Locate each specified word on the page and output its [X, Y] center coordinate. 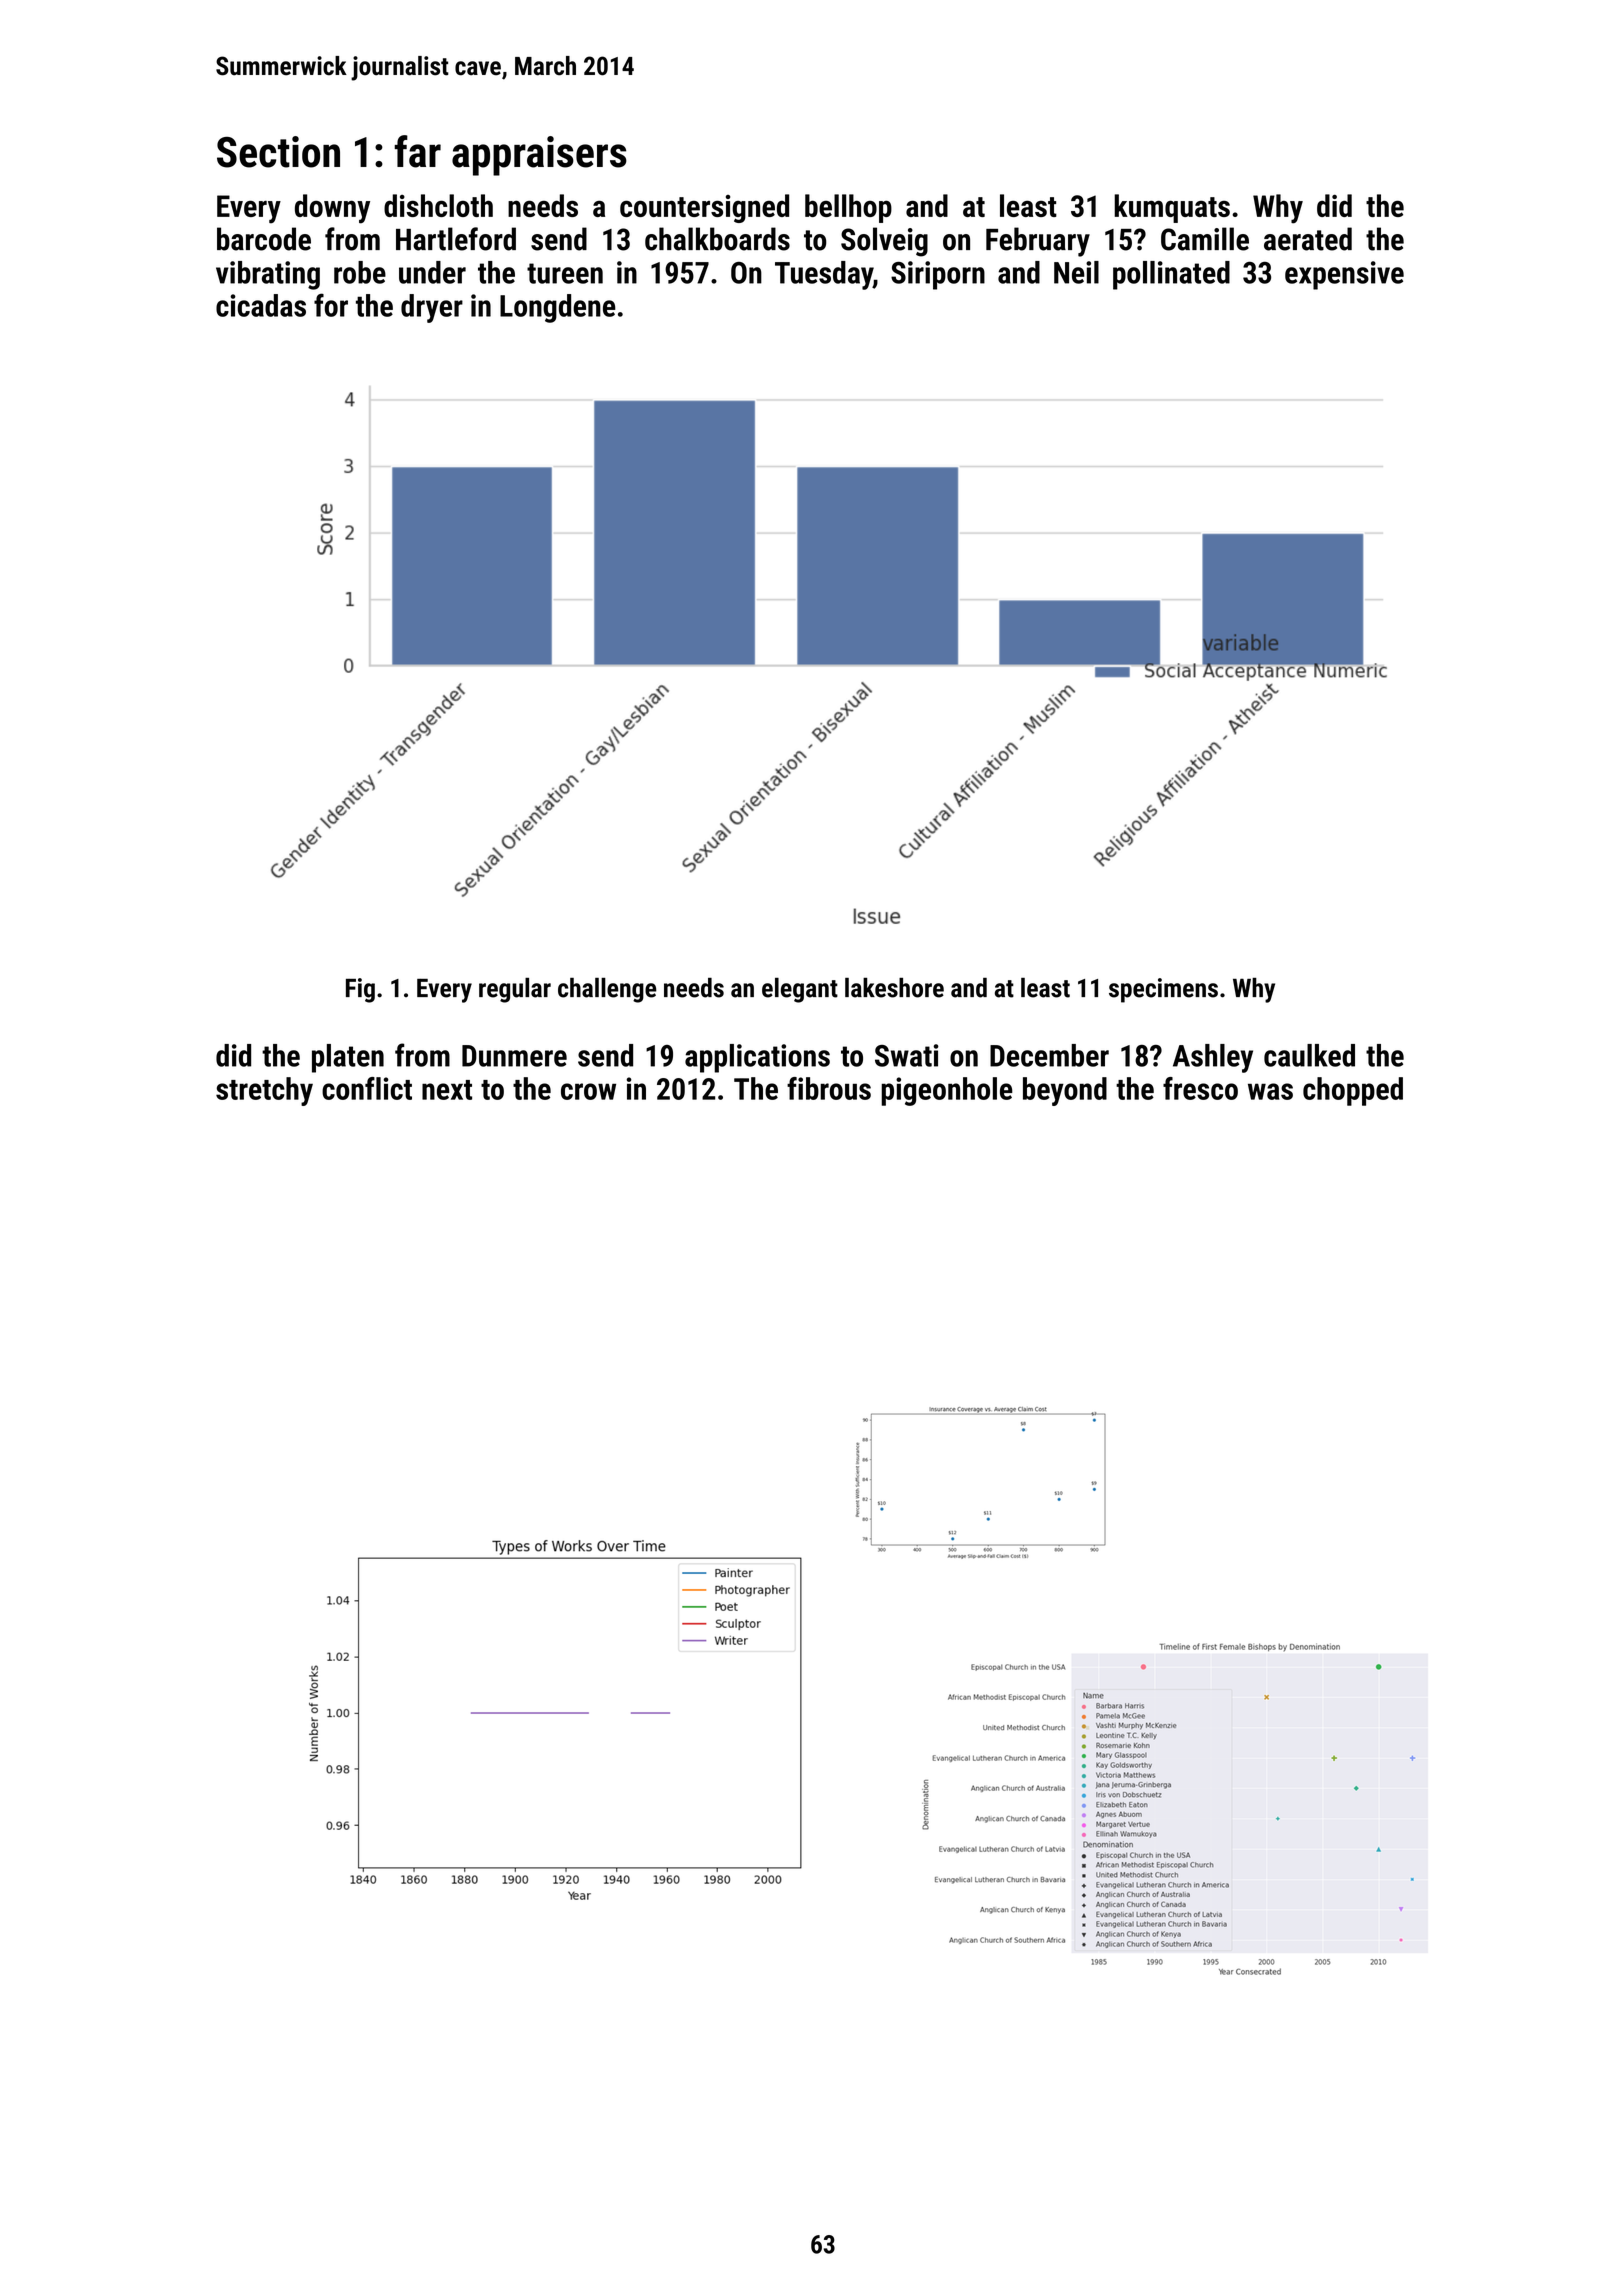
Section [278, 152]
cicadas [261, 305]
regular [515, 990]
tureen [565, 273]
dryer [432, 308]
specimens [1163, 990]
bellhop [848, 208]
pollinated [1171, 275]
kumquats [1172, 208]
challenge [607, 990]
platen [348, 1058]
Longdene [558, 308]
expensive [1344, 275]
